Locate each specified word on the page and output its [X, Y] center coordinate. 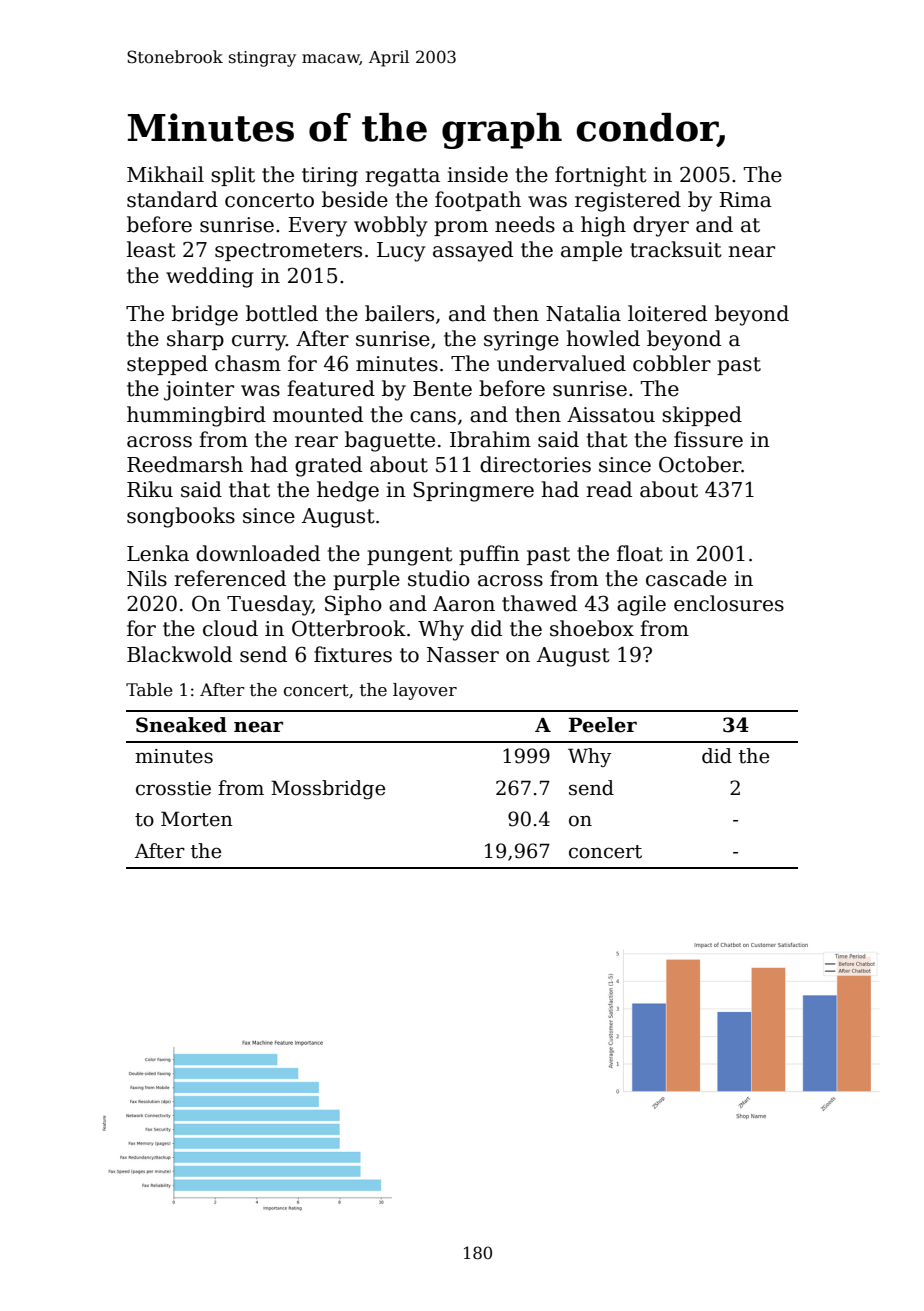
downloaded [258, 553]
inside [477, 174]
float [640, 553]
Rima [745, 200]
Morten [197, 819]
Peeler [603, 725]
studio [439, 578]
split [233, 176]
